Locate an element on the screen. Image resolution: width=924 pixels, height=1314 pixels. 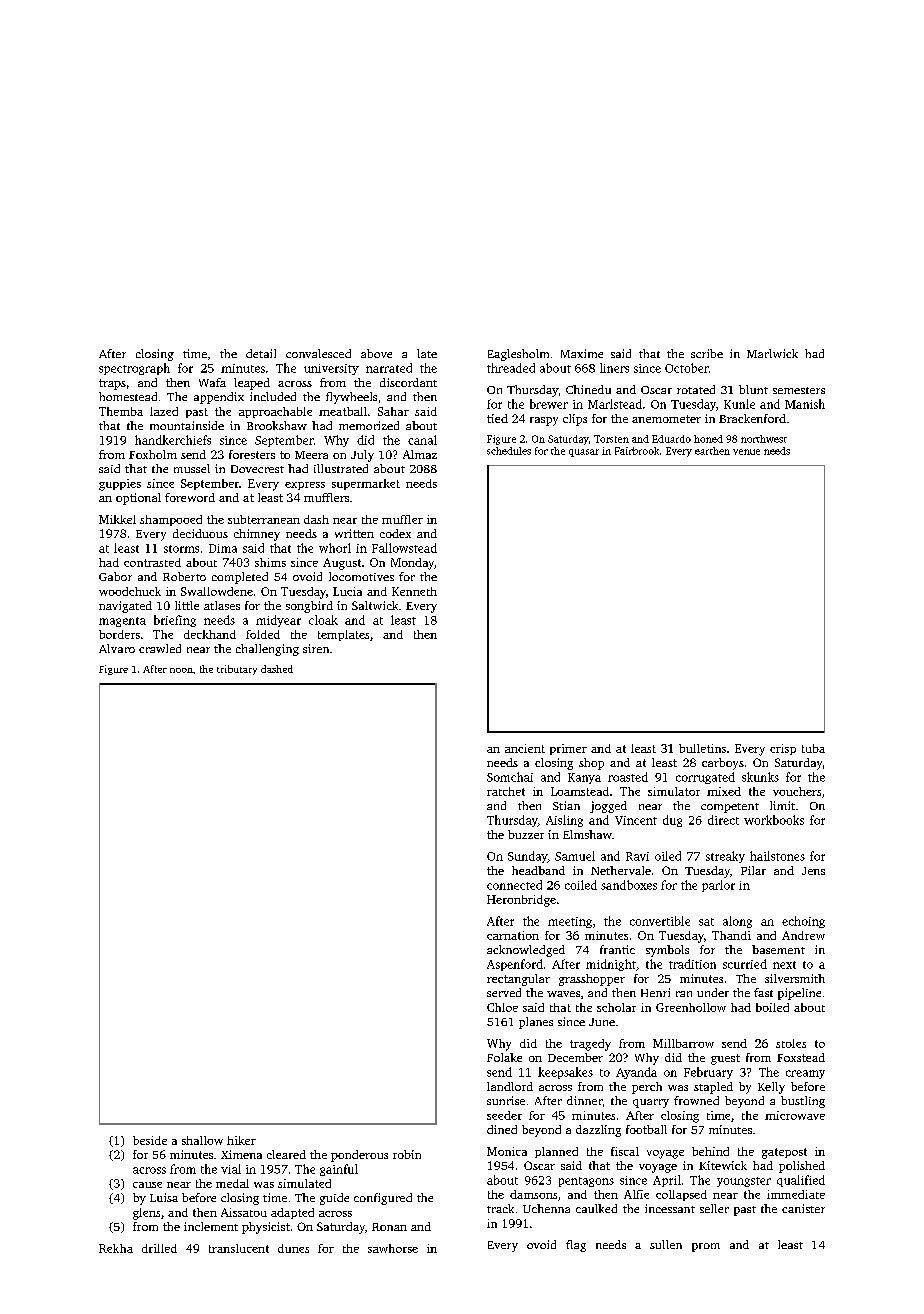
carboys is located at coordinates (723, 764).
